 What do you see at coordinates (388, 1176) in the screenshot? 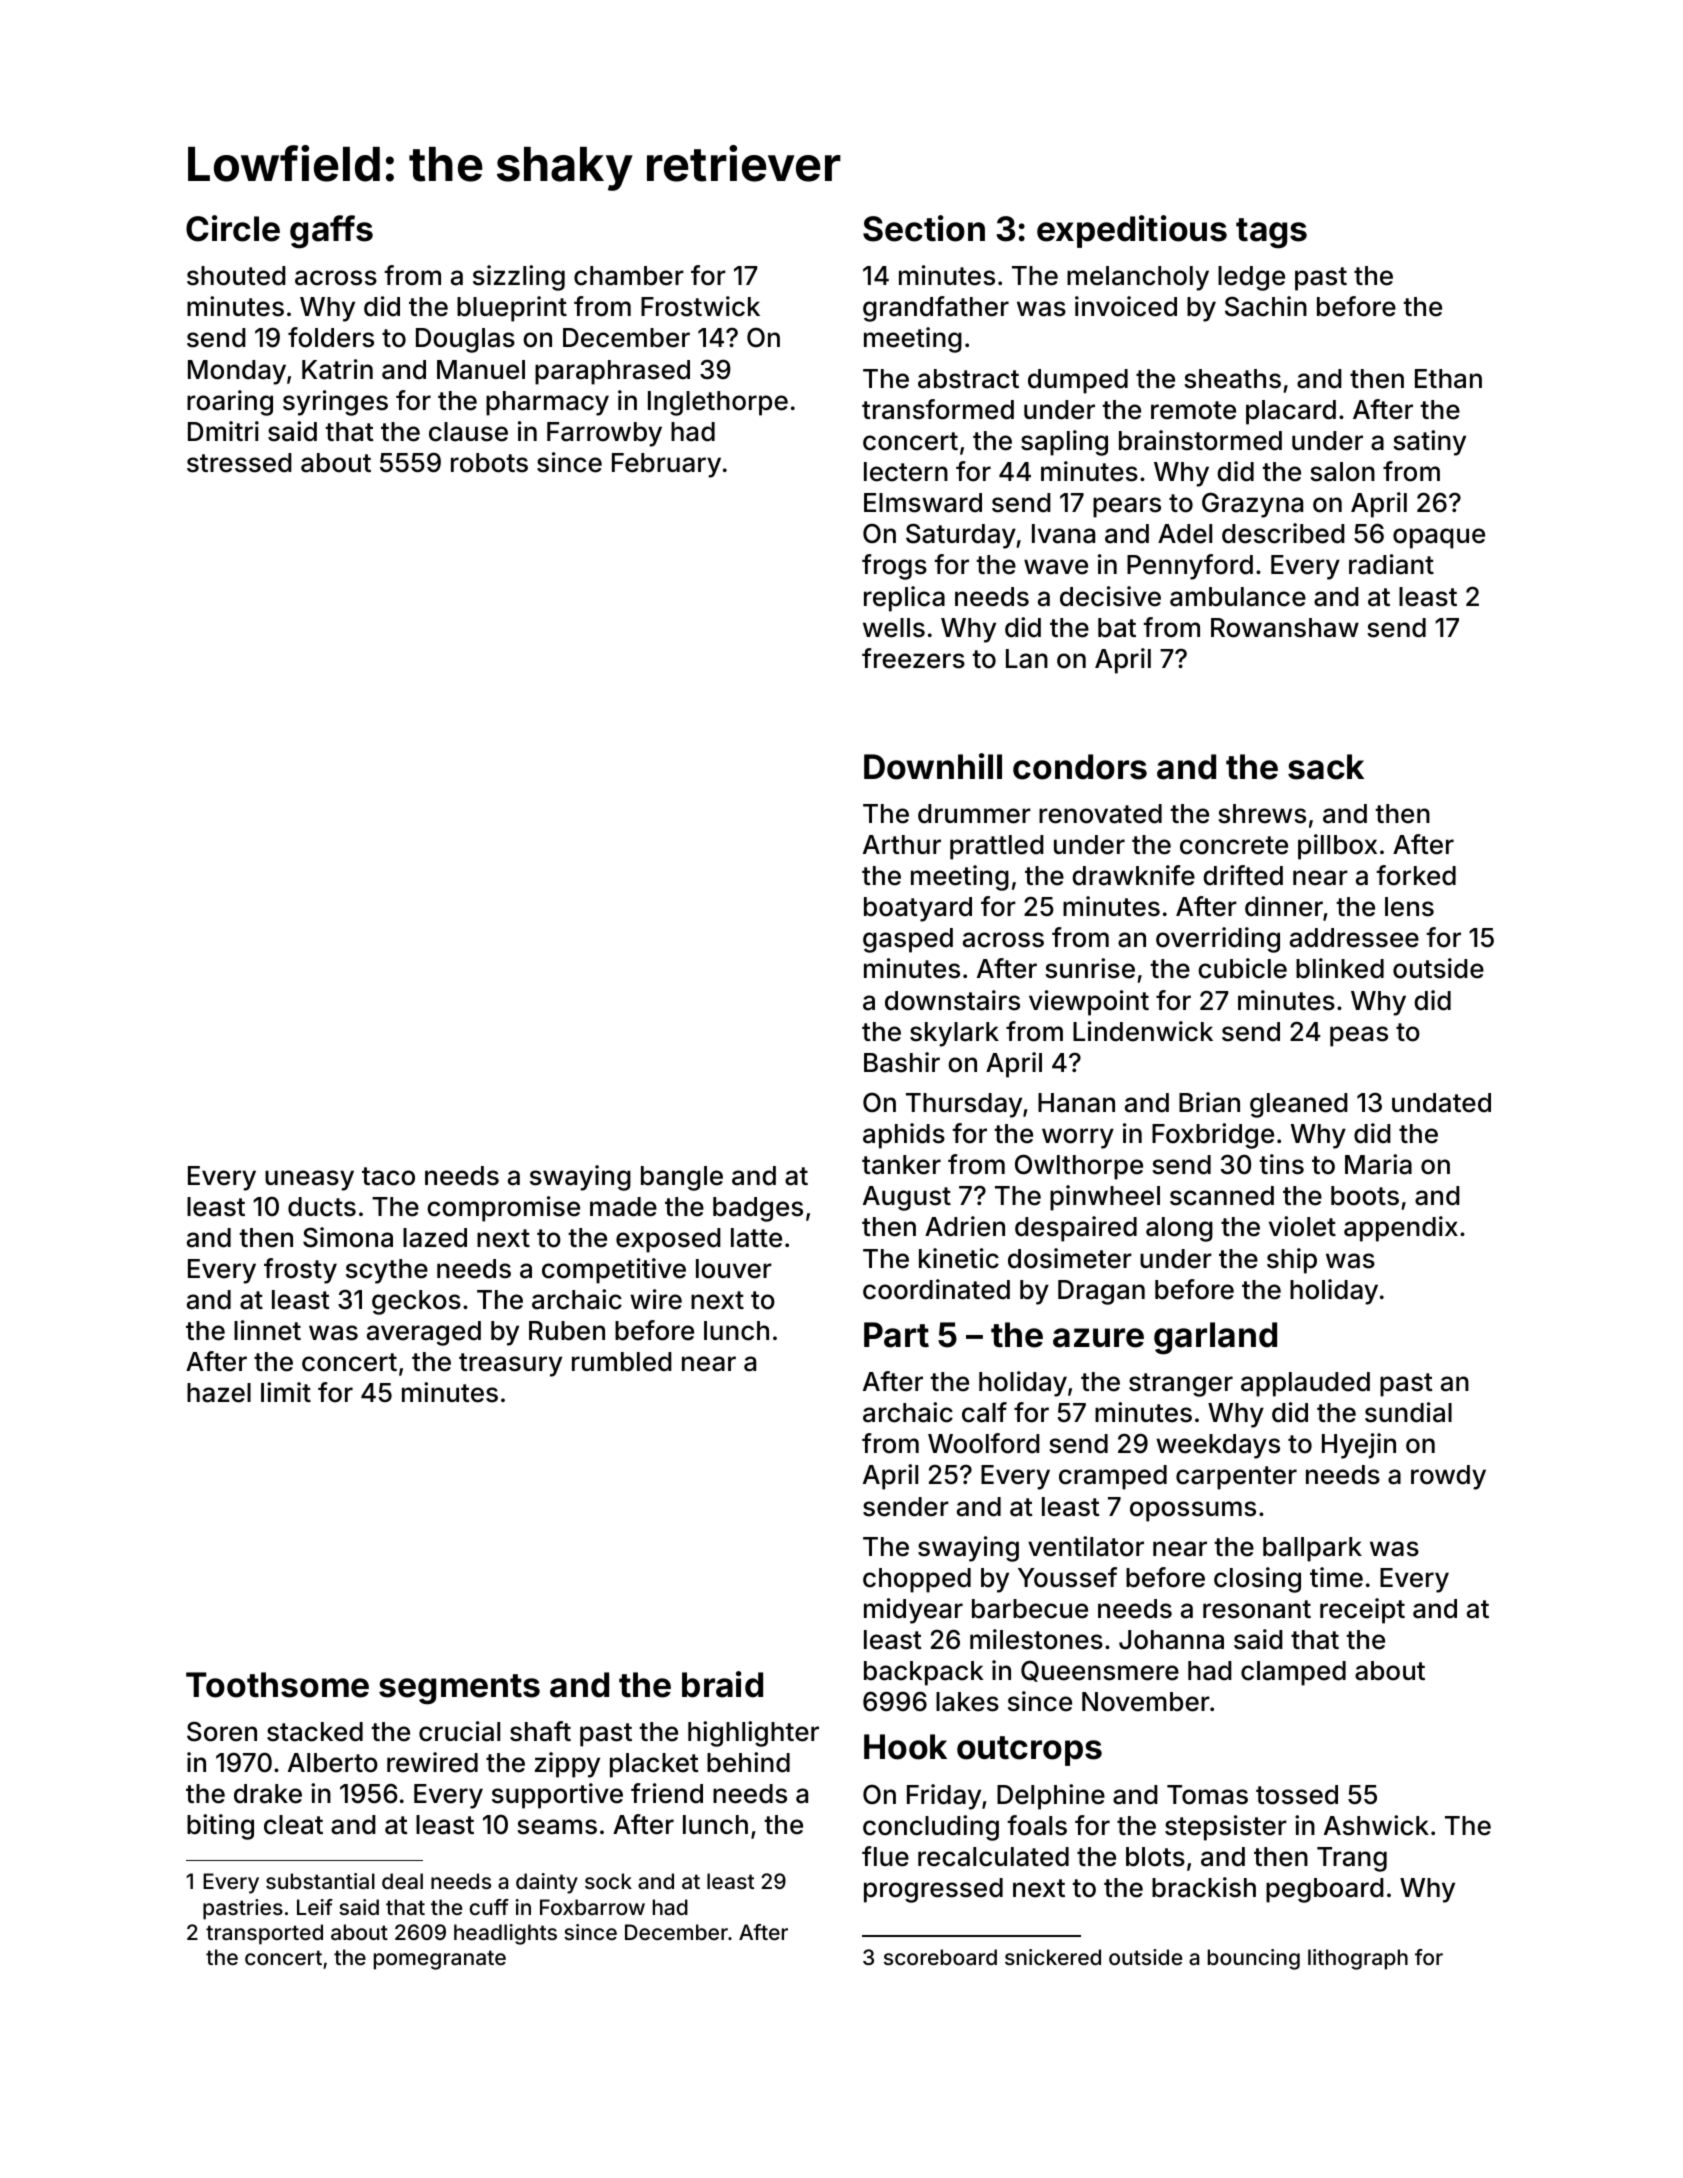
I see `taco` at bounding box center [388, 1176].
